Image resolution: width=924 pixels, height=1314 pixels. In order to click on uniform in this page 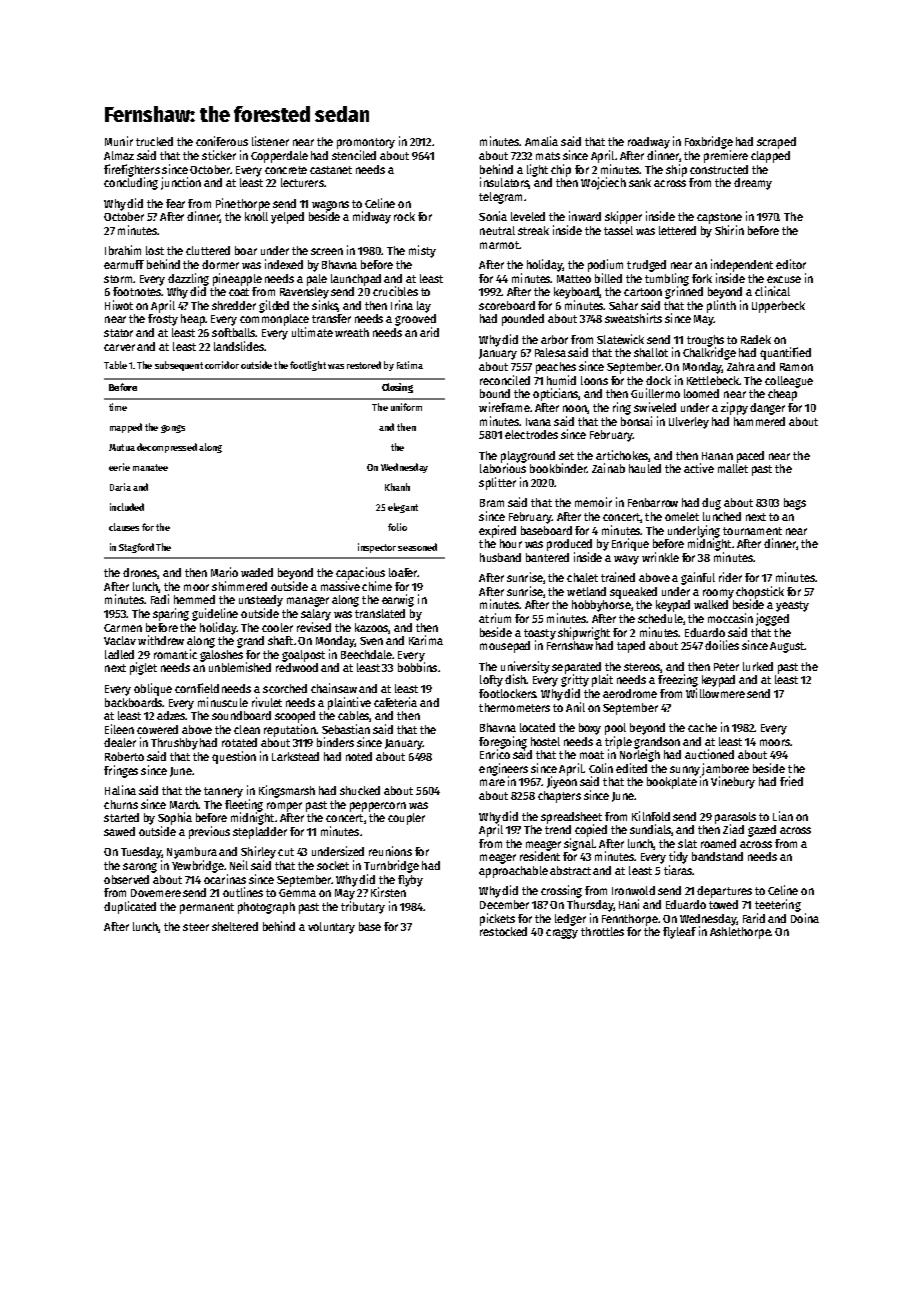, I will do `click(406, 407)`.
